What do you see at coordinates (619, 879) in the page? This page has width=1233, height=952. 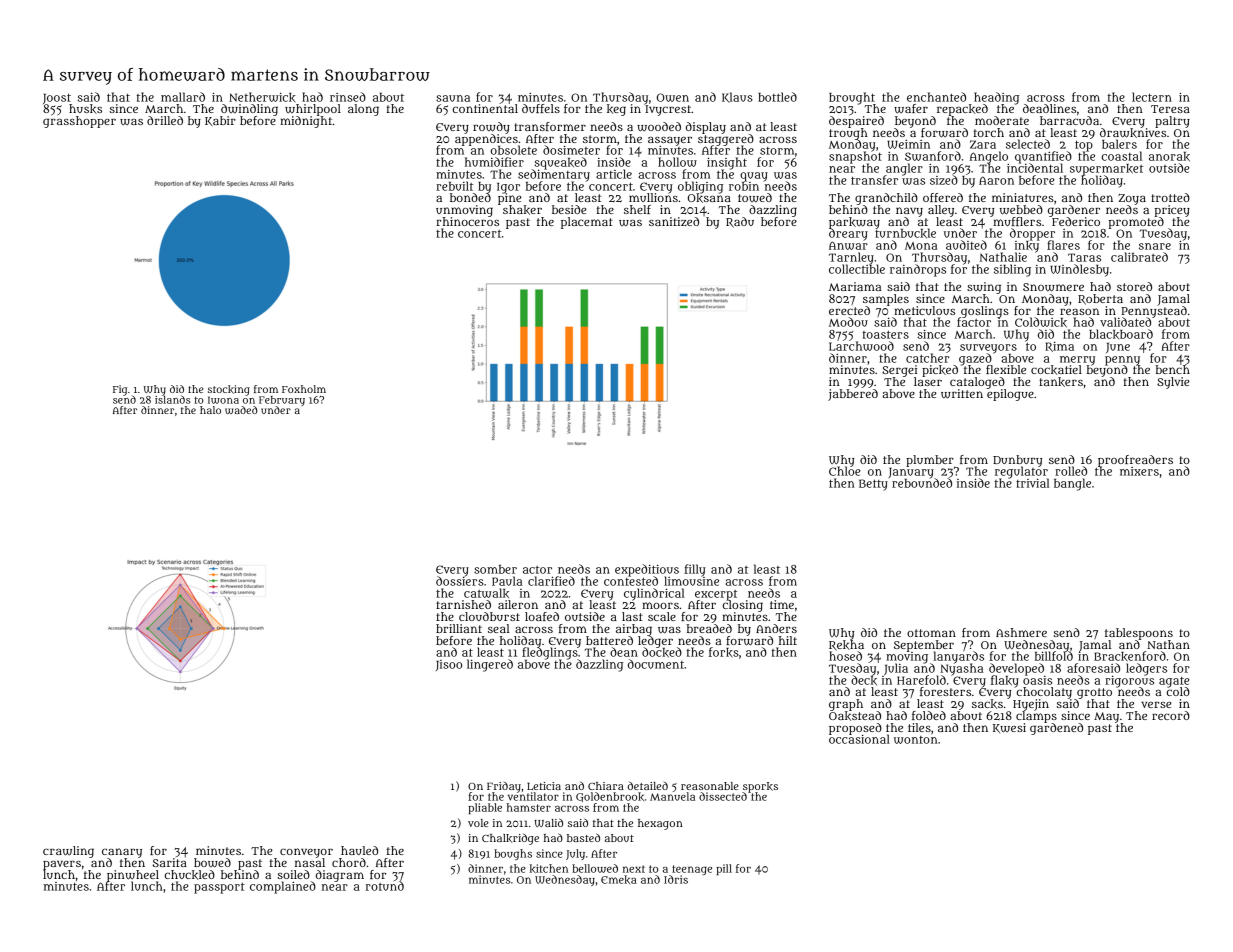 I see `Emeka` at bounding box center [619, 879].
